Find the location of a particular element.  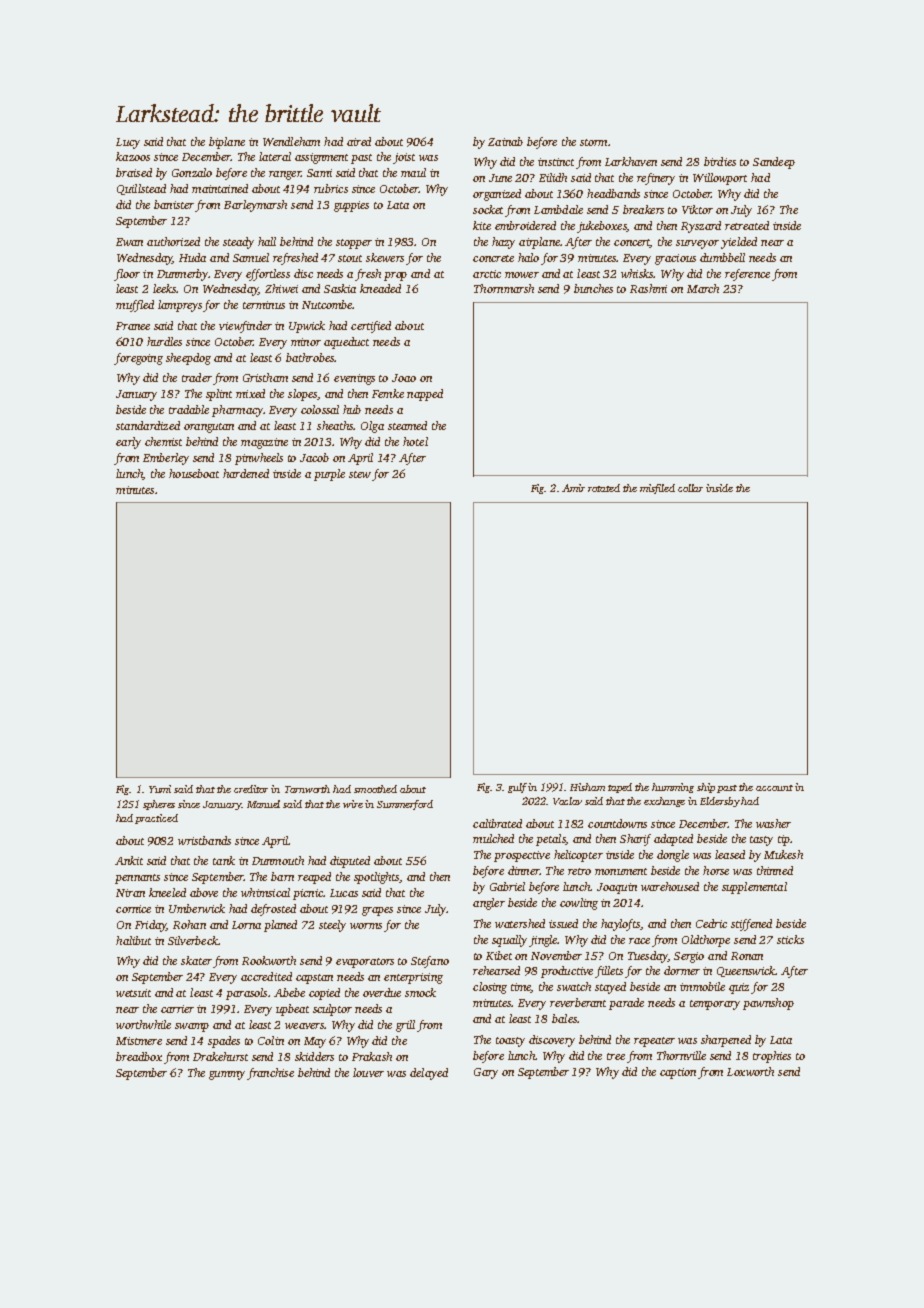

creditor is located at coordinates (251, 789).
